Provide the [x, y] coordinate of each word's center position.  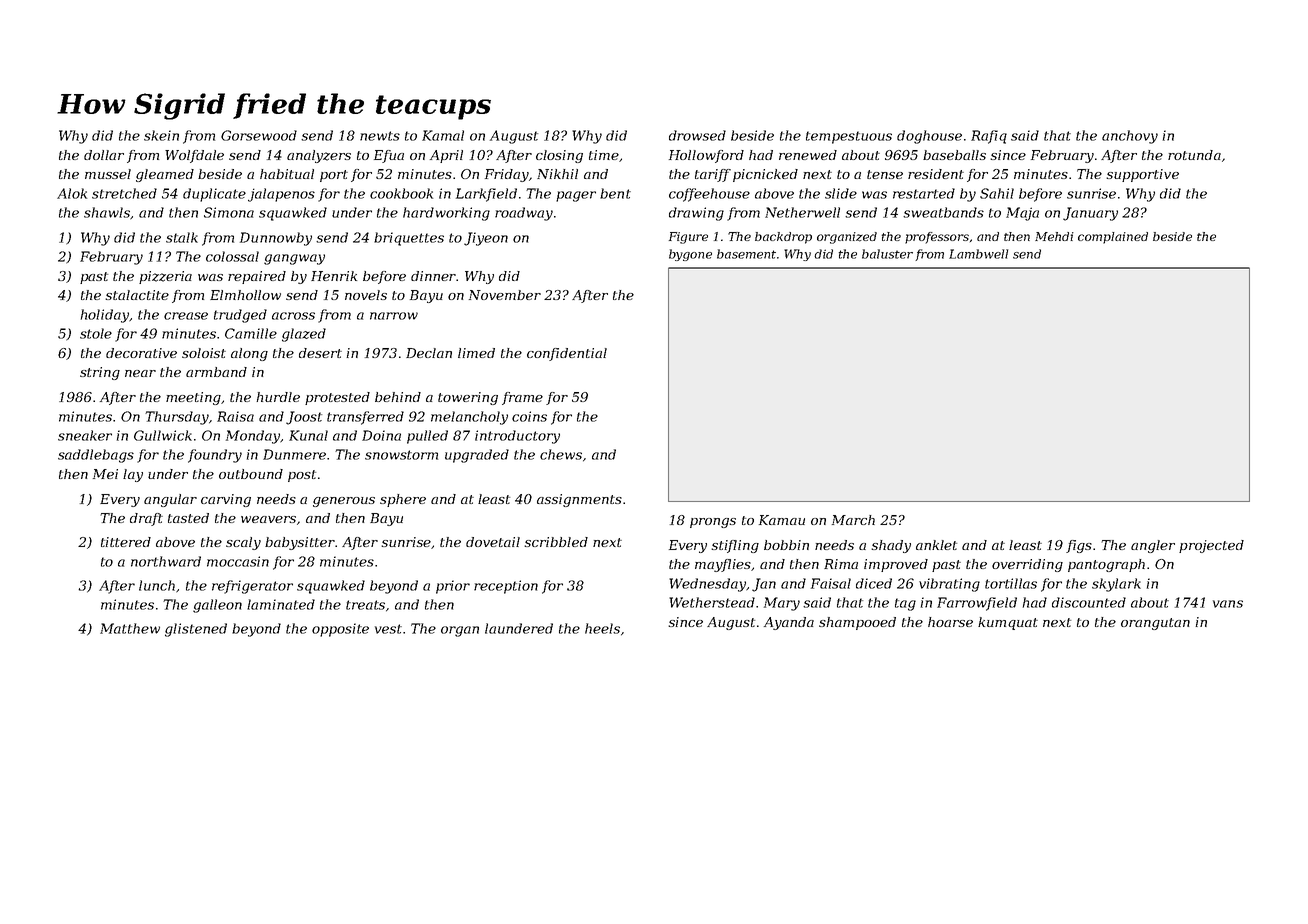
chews [561, 454]
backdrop [783, 238]
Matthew [130, 628]
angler [1153, 546]
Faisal [831, 583]
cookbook [401, 193]
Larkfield [486, 195]
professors [937, 238]
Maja [1022, 214]
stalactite [137, 295]
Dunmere [294, 454]
